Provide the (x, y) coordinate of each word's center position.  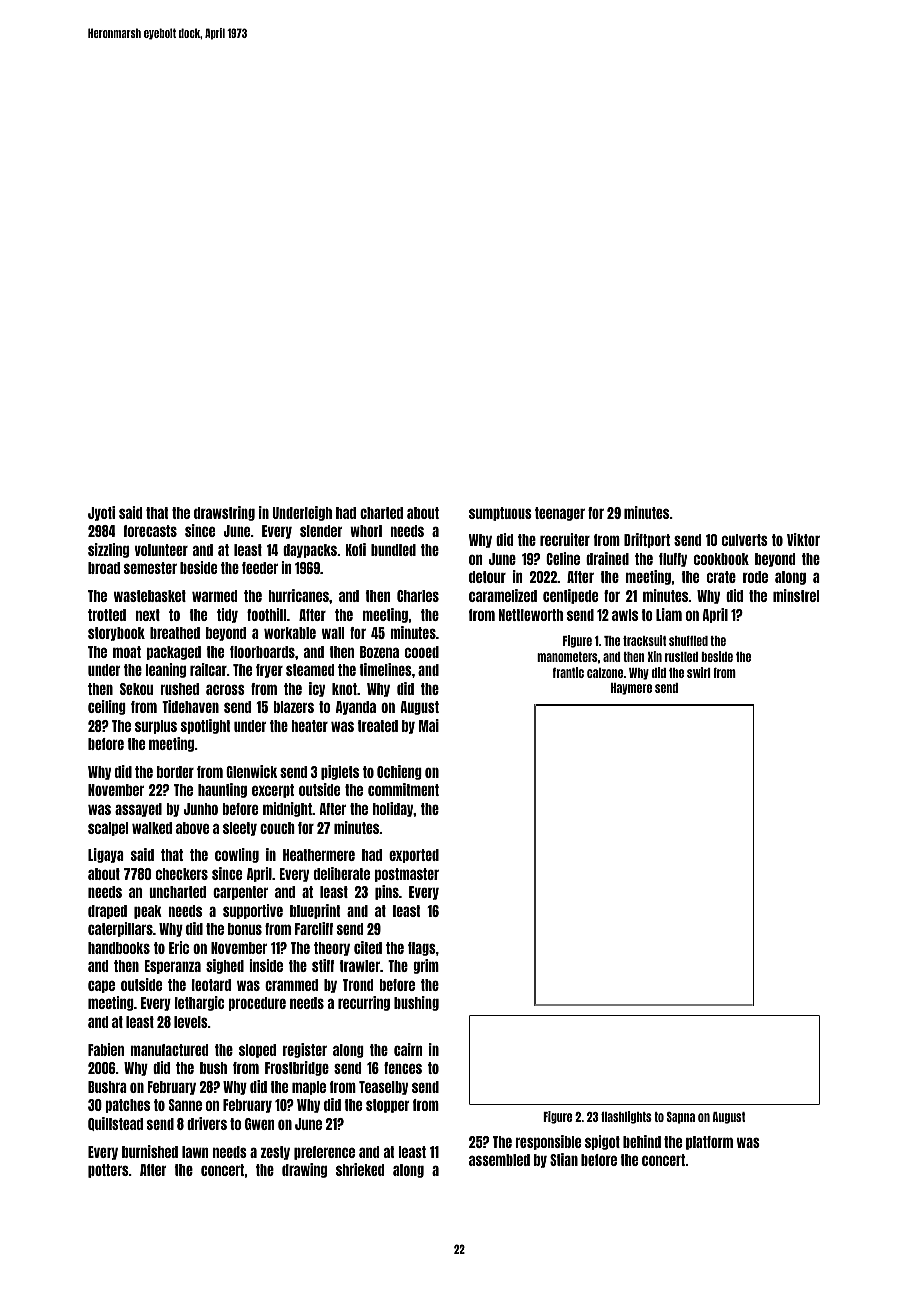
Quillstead (115, 1124)
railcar (208, 669)
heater (309, 726)
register (305, 1050)
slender (321, 531)
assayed (138, 810)
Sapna (681, 1118)
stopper (387, 1106)
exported (414, 856)
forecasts (150, 531)
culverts (745, 540)
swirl (699, 672)
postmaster (407, 875)
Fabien (106, 1049)
